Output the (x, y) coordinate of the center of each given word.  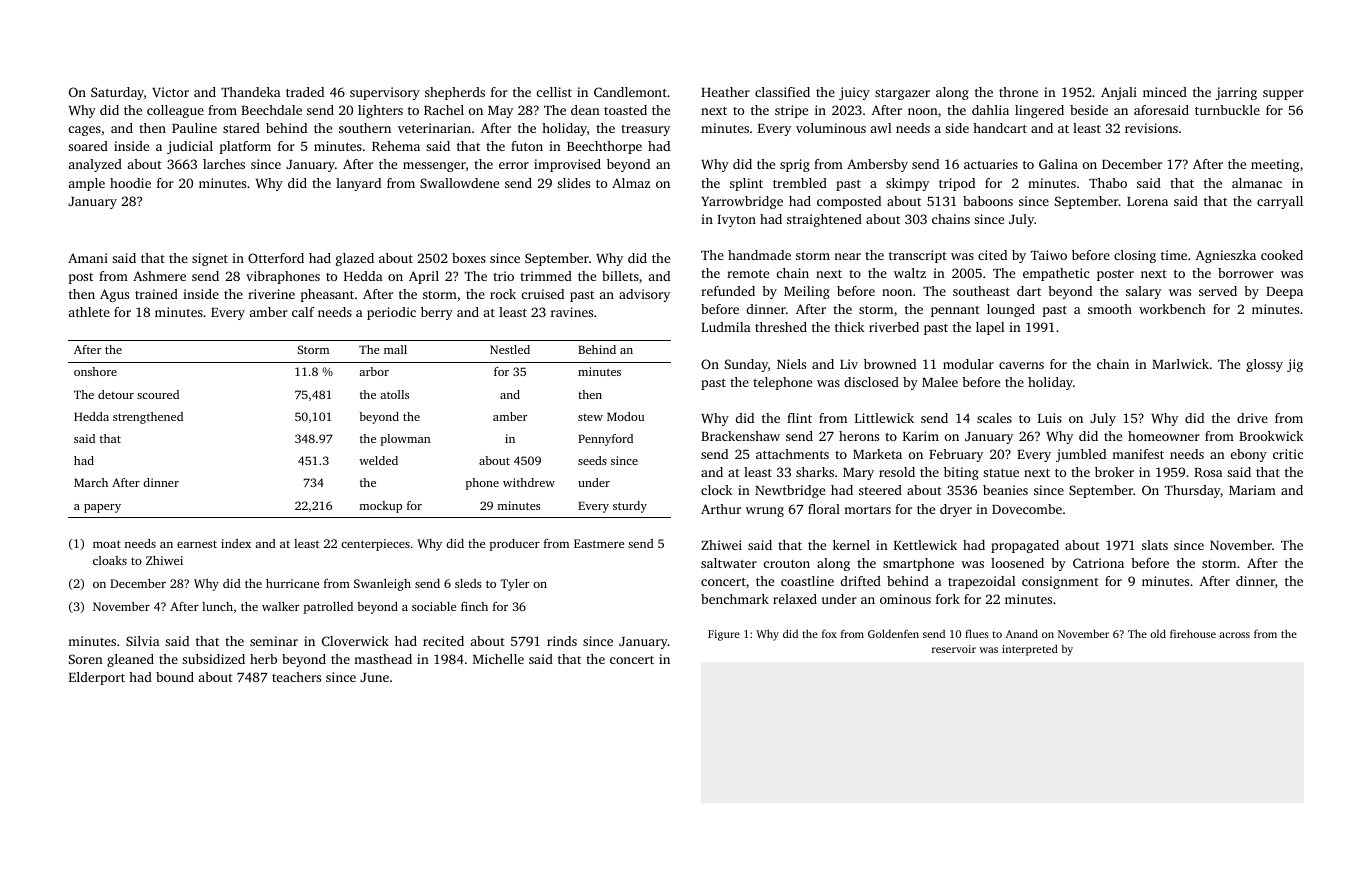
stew (590, 417)
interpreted (1030, 650)
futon (527, 146)
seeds (592, 460)
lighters (380, 111)
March (91, 482)
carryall (1280, 202)
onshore (95, 371)
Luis (1050, 418)
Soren (86, 659)
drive (1252, 418)
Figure (724, 635)
